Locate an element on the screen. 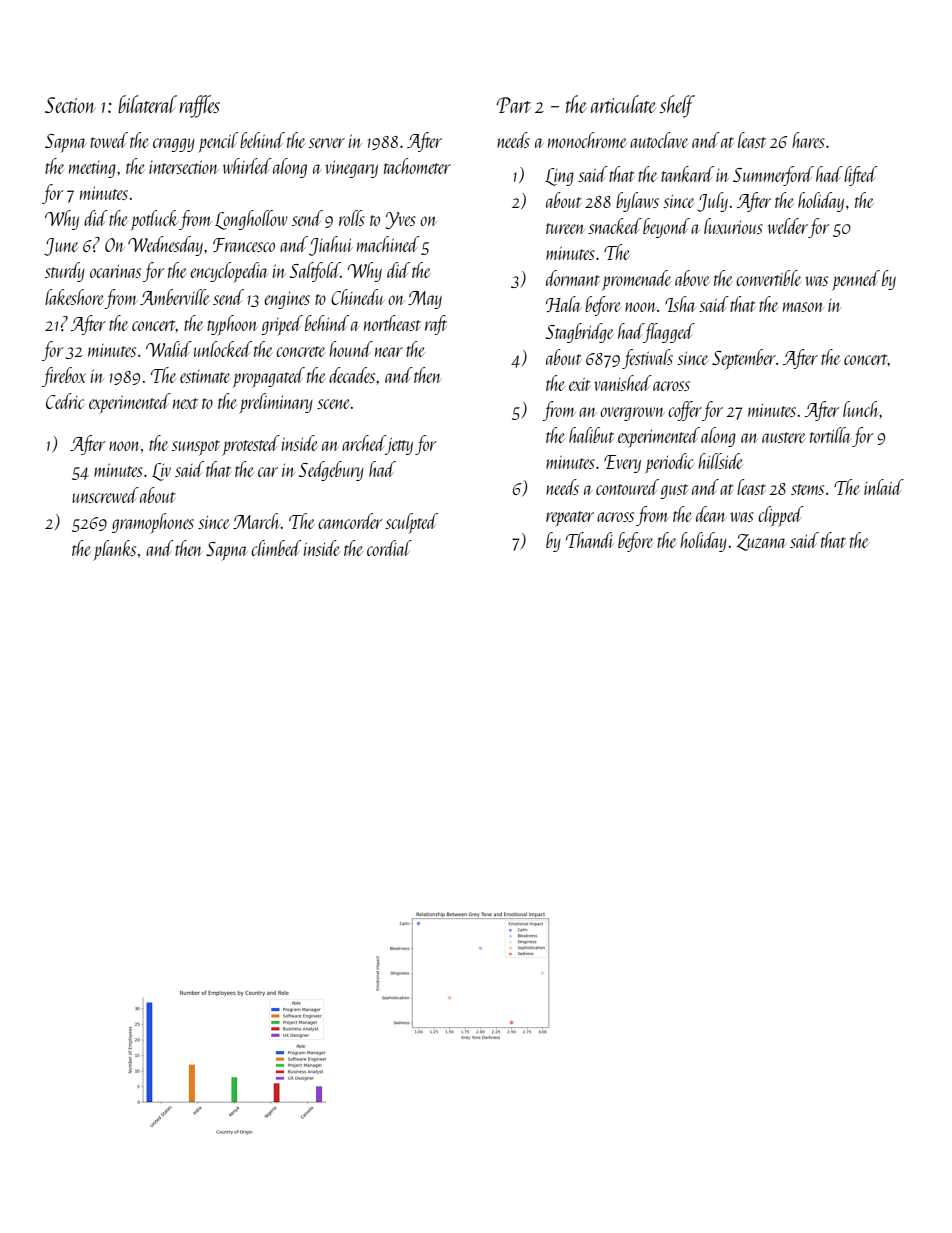 The image size is (952, 1233). monochrome is located at coordinates (587, 140).
